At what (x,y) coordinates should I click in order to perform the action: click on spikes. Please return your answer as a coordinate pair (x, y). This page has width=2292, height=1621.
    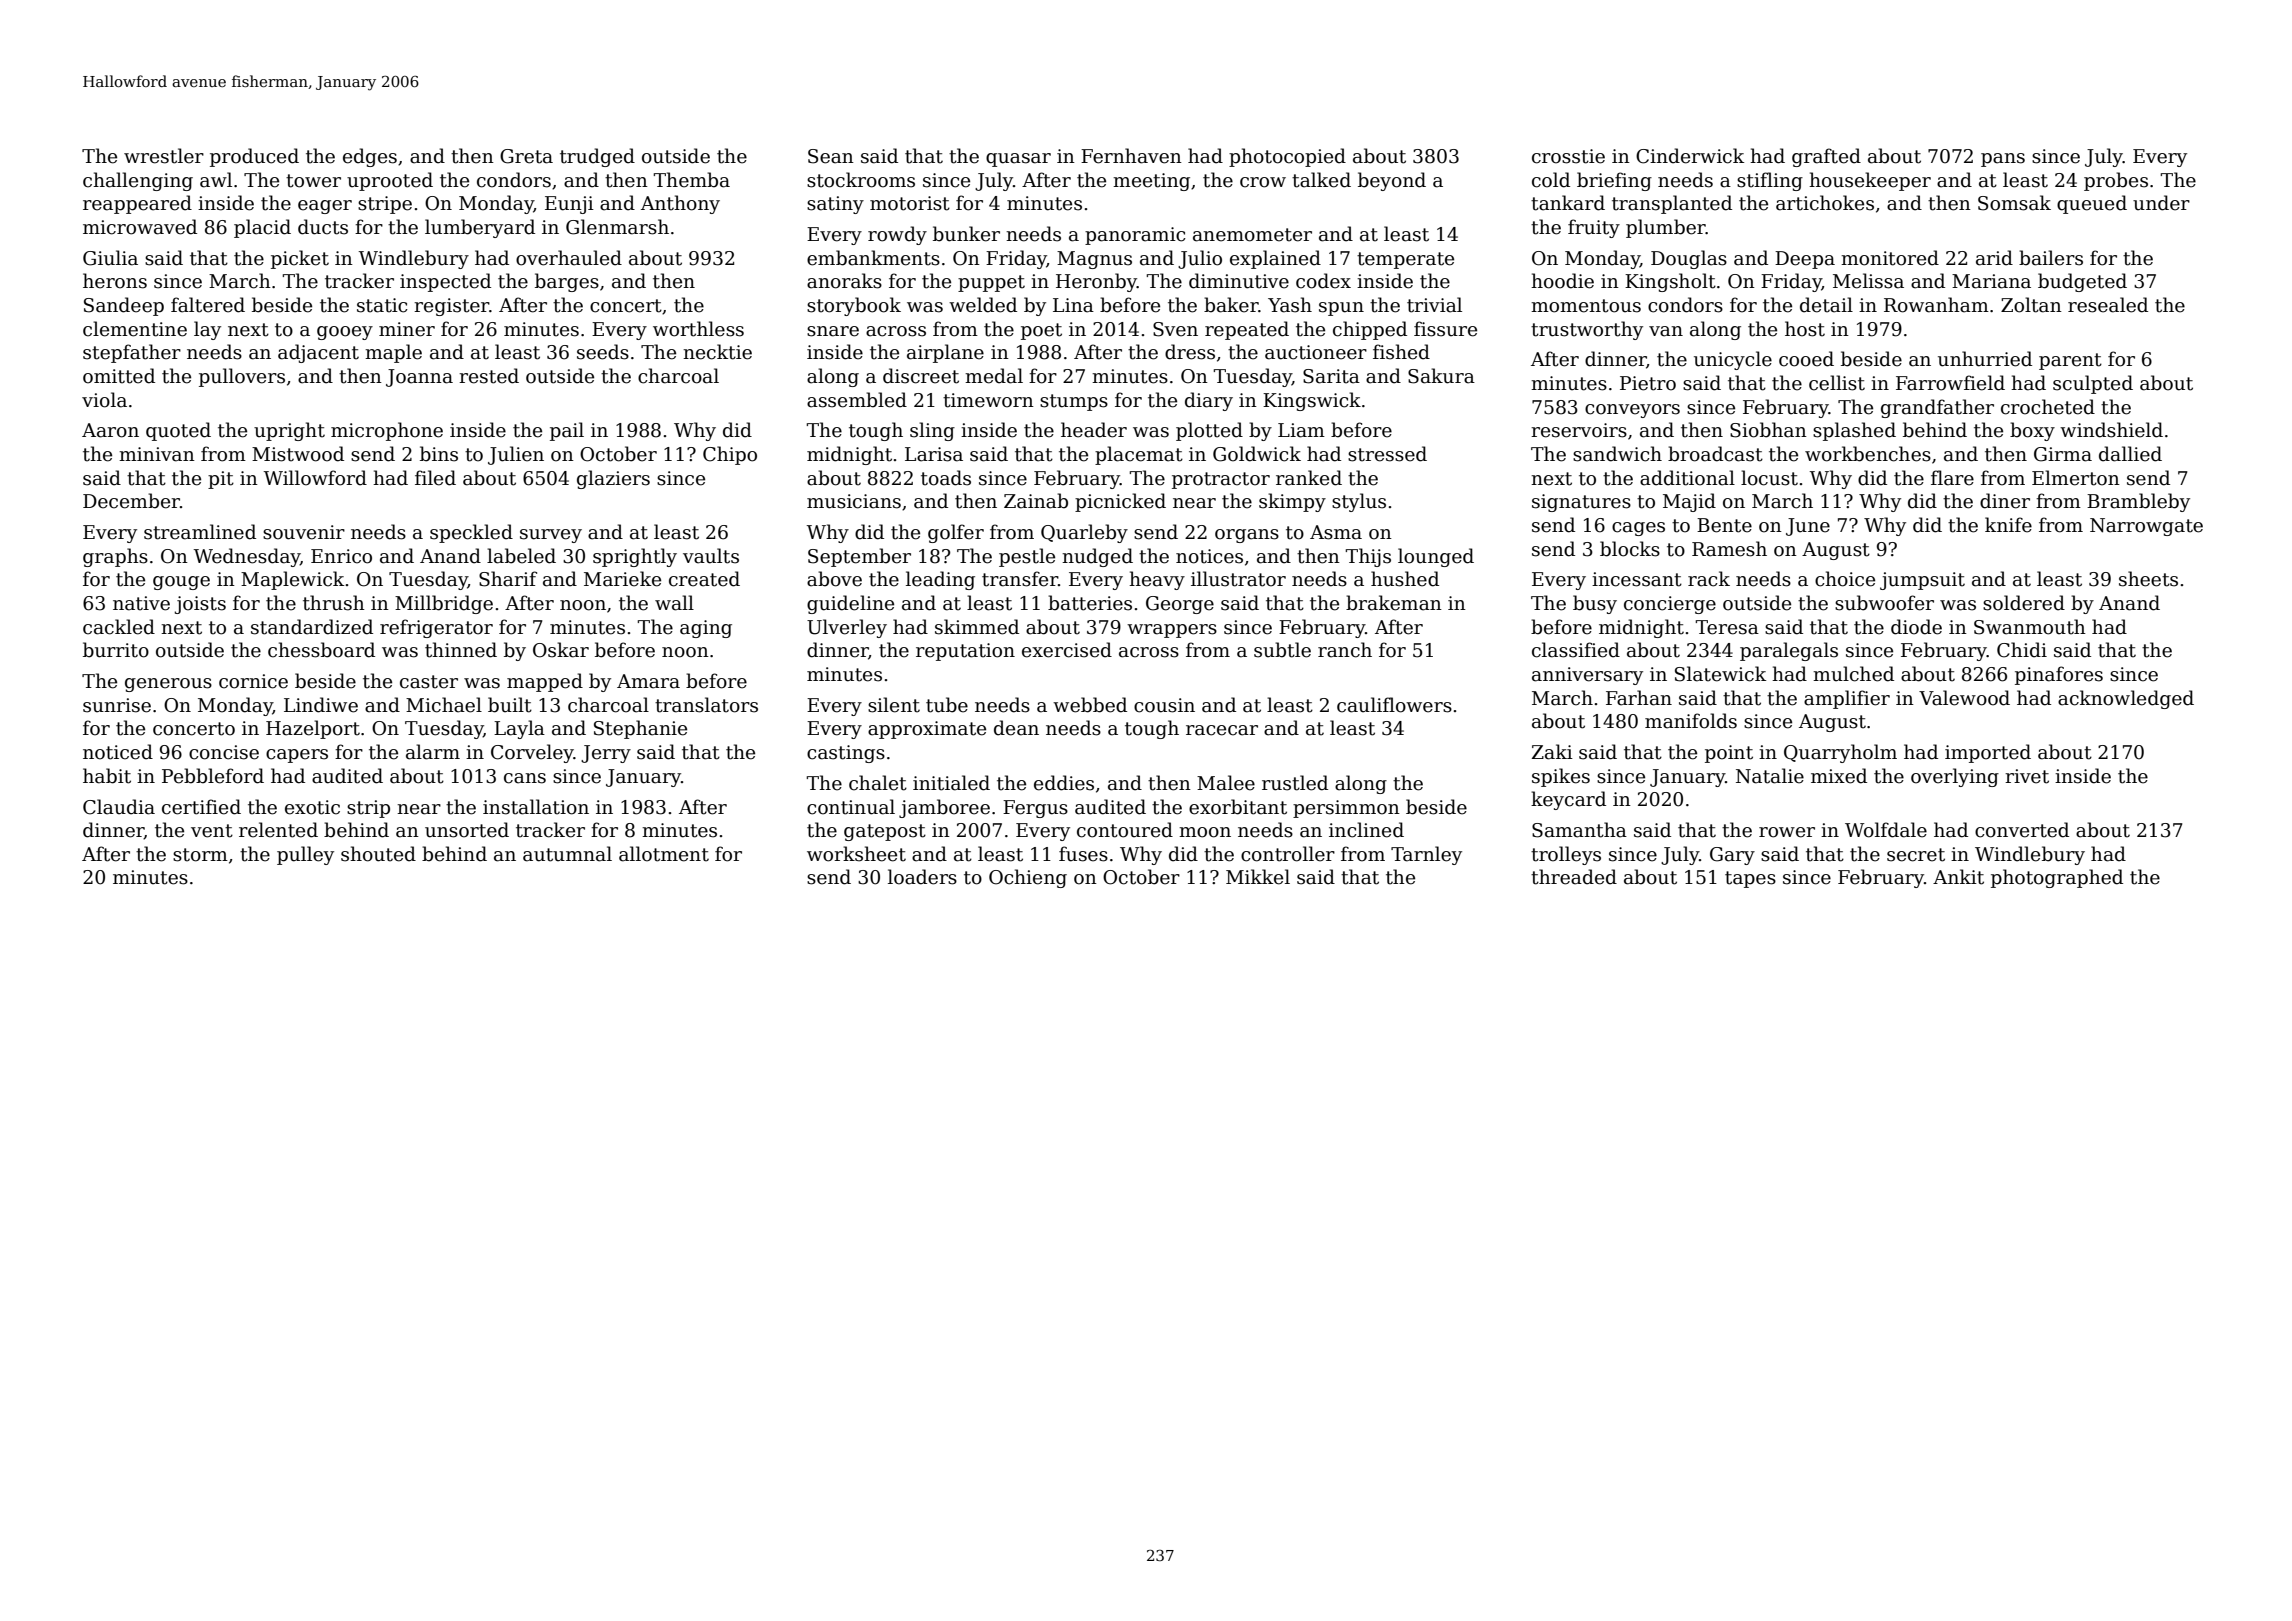
    Looking at the image, I should click on (1561, 777).
